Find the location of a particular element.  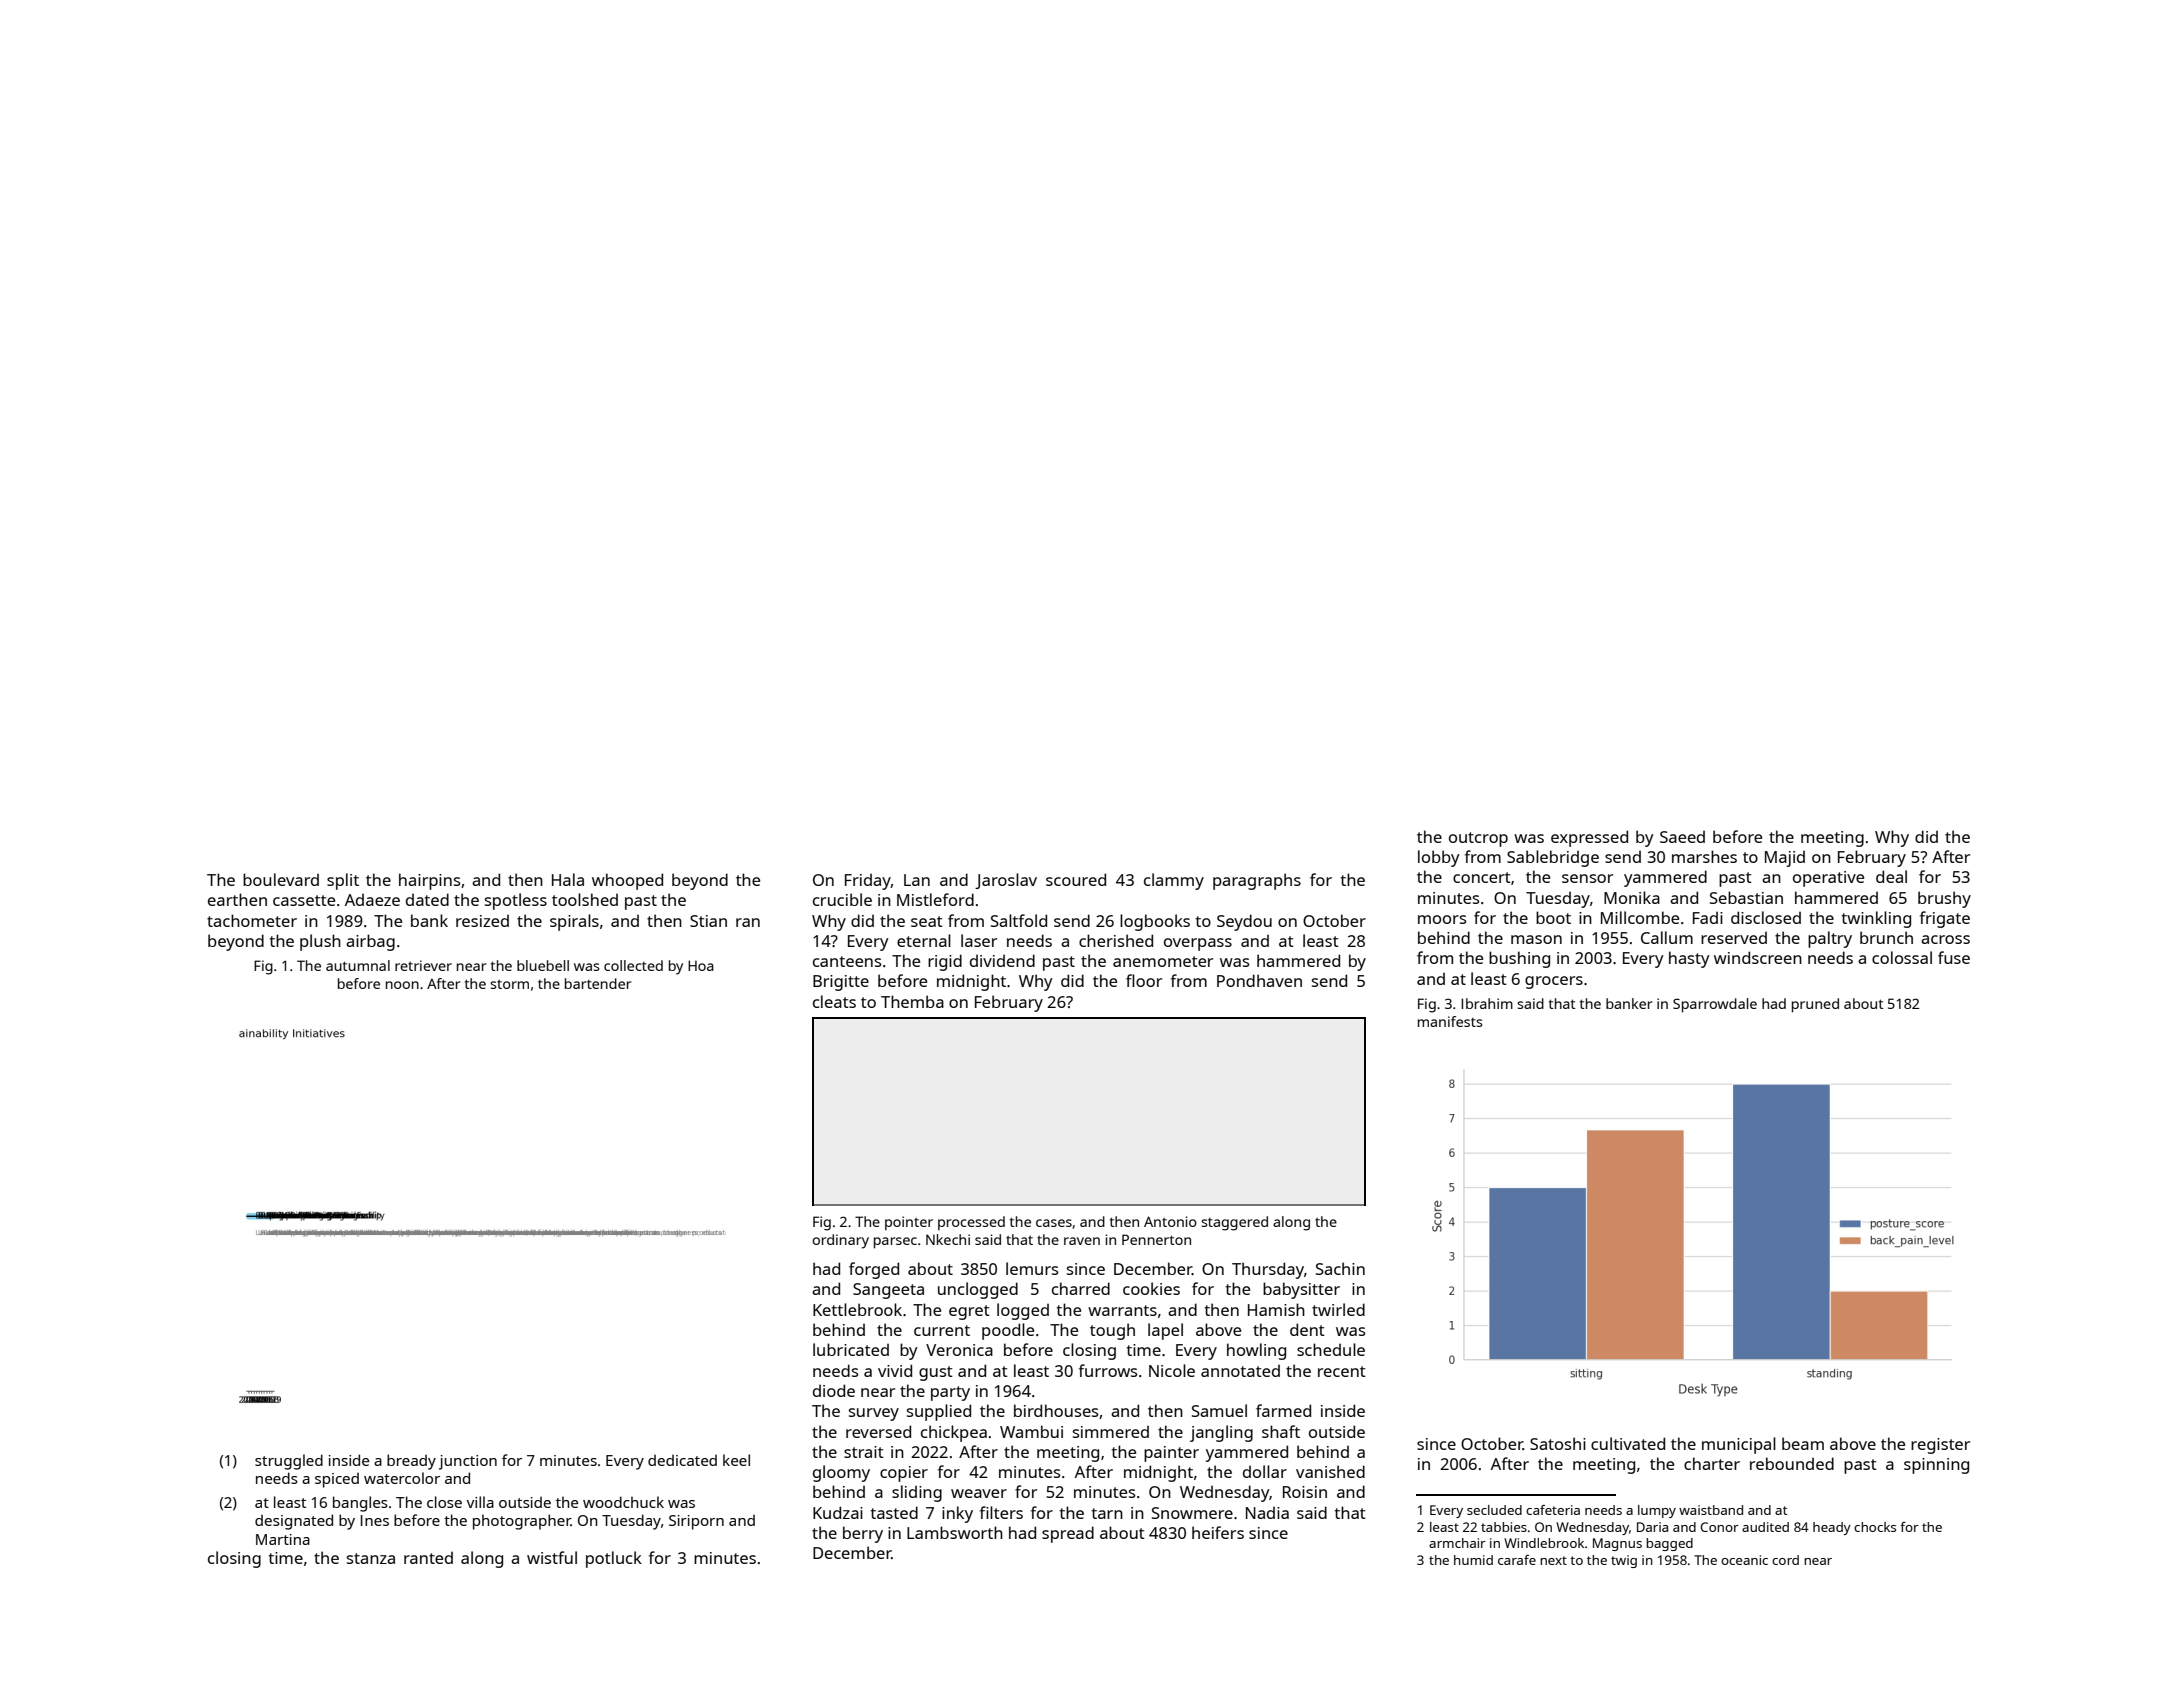

Pondhaven is located at coordinates (1259, 980).
